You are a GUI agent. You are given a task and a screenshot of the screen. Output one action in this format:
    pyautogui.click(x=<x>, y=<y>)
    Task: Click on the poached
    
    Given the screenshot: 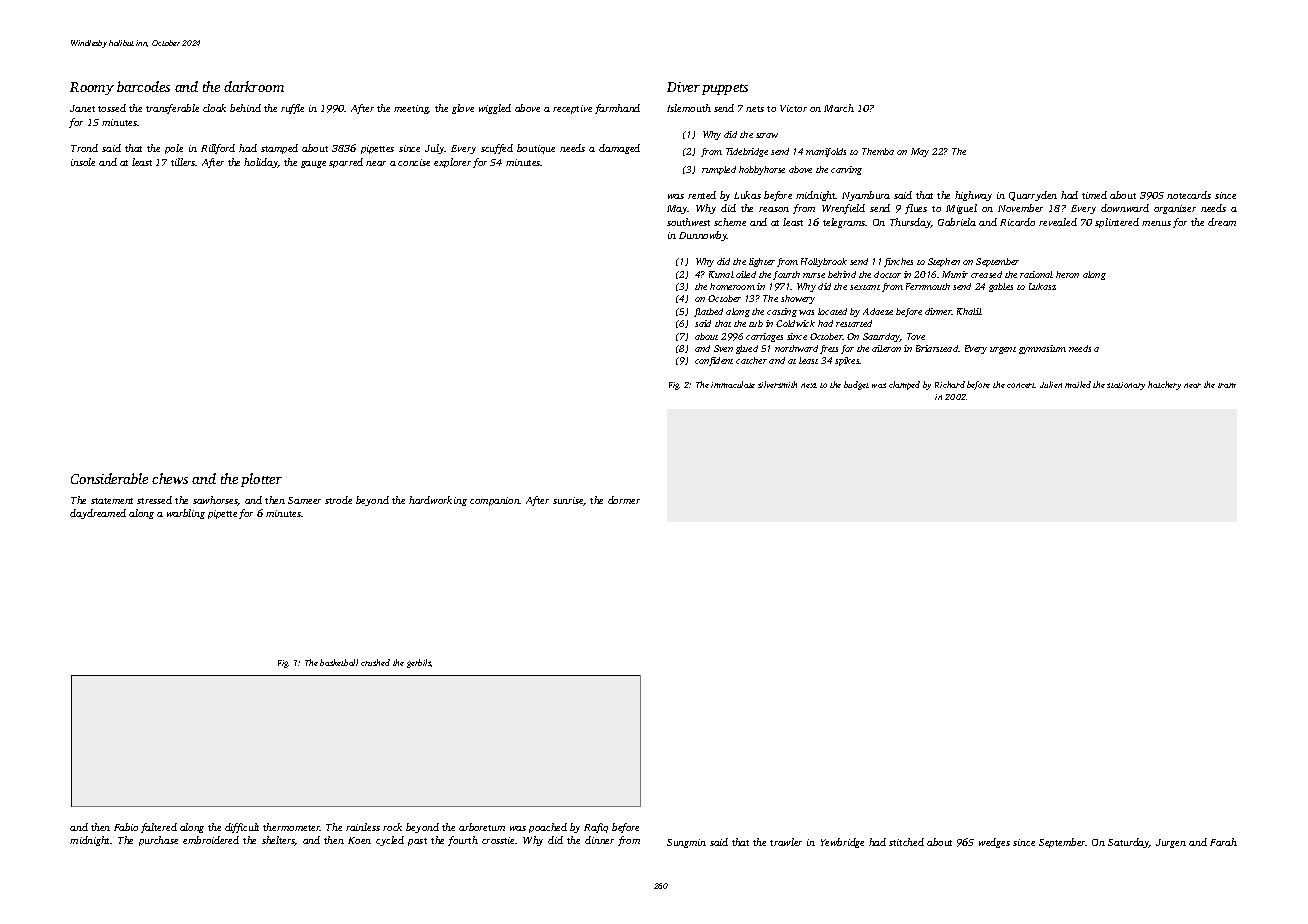 What is the action you would take?
    pyautogui.click(x=548, y=828)
